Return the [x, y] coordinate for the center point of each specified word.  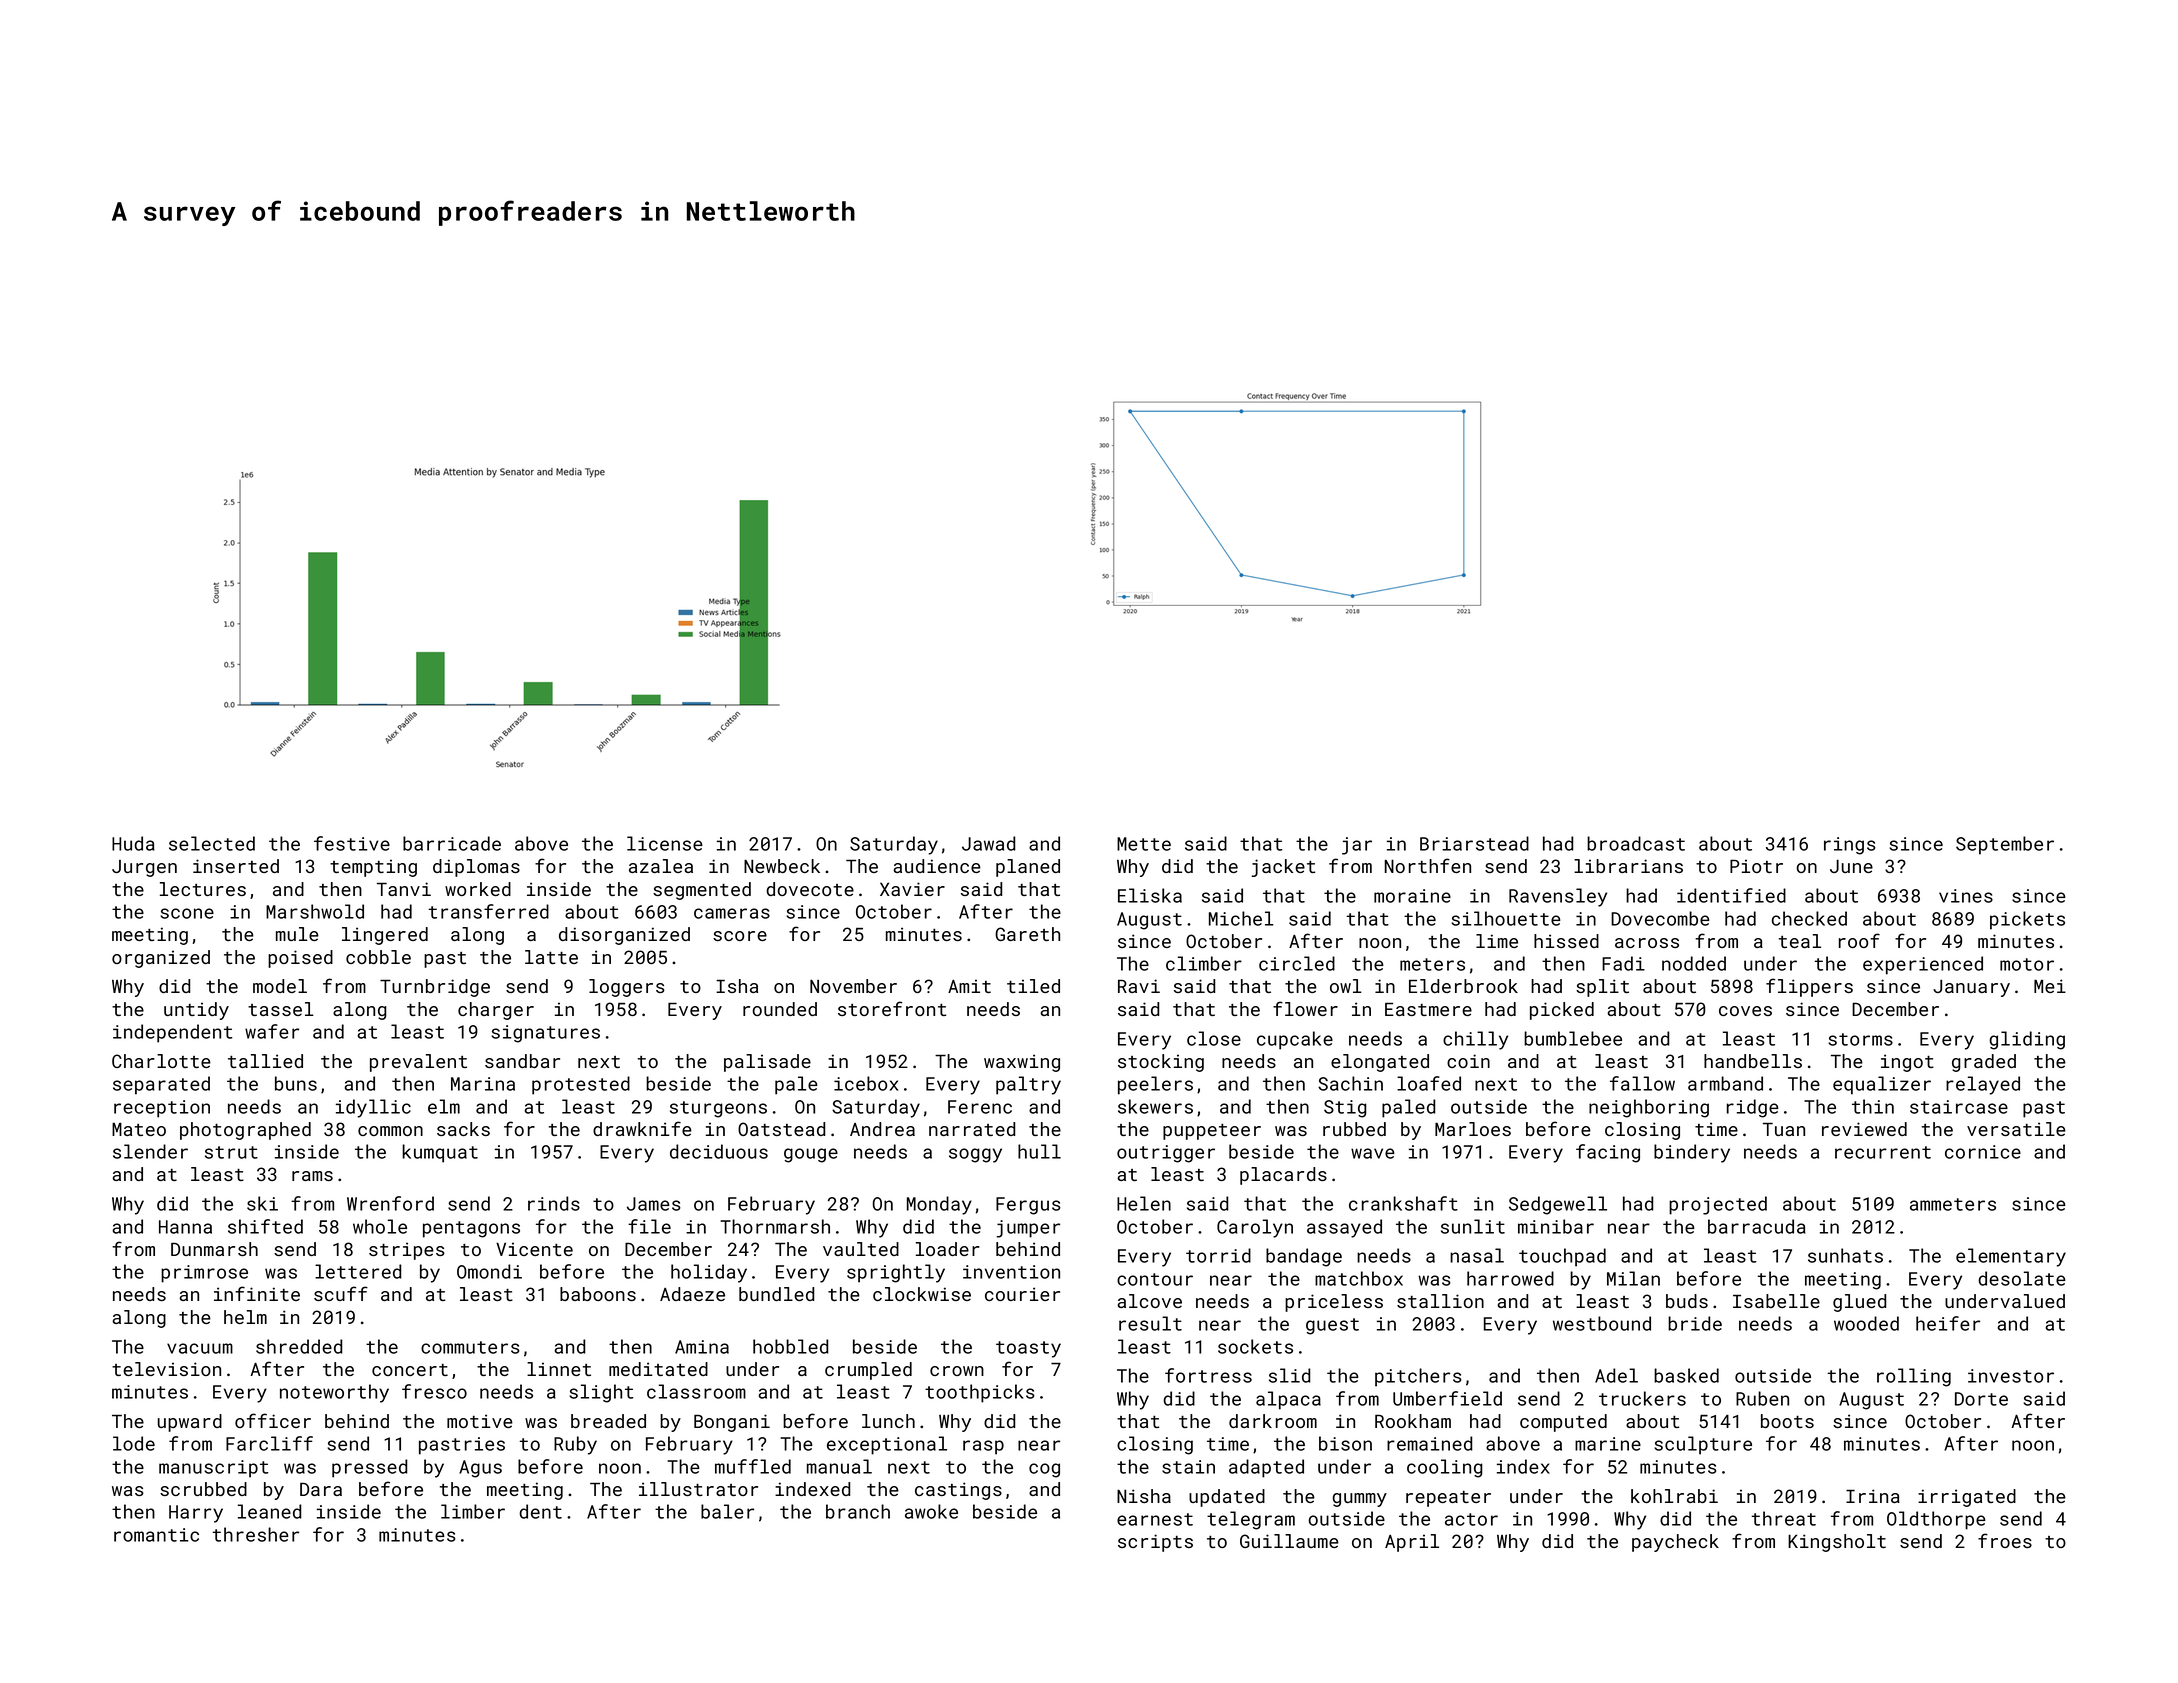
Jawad [989, 843]
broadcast [1636, 843]
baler [727, 1511]
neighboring [1649, 1108]
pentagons [471, 1229]
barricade [452, 843]
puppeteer [1212, 1132]
